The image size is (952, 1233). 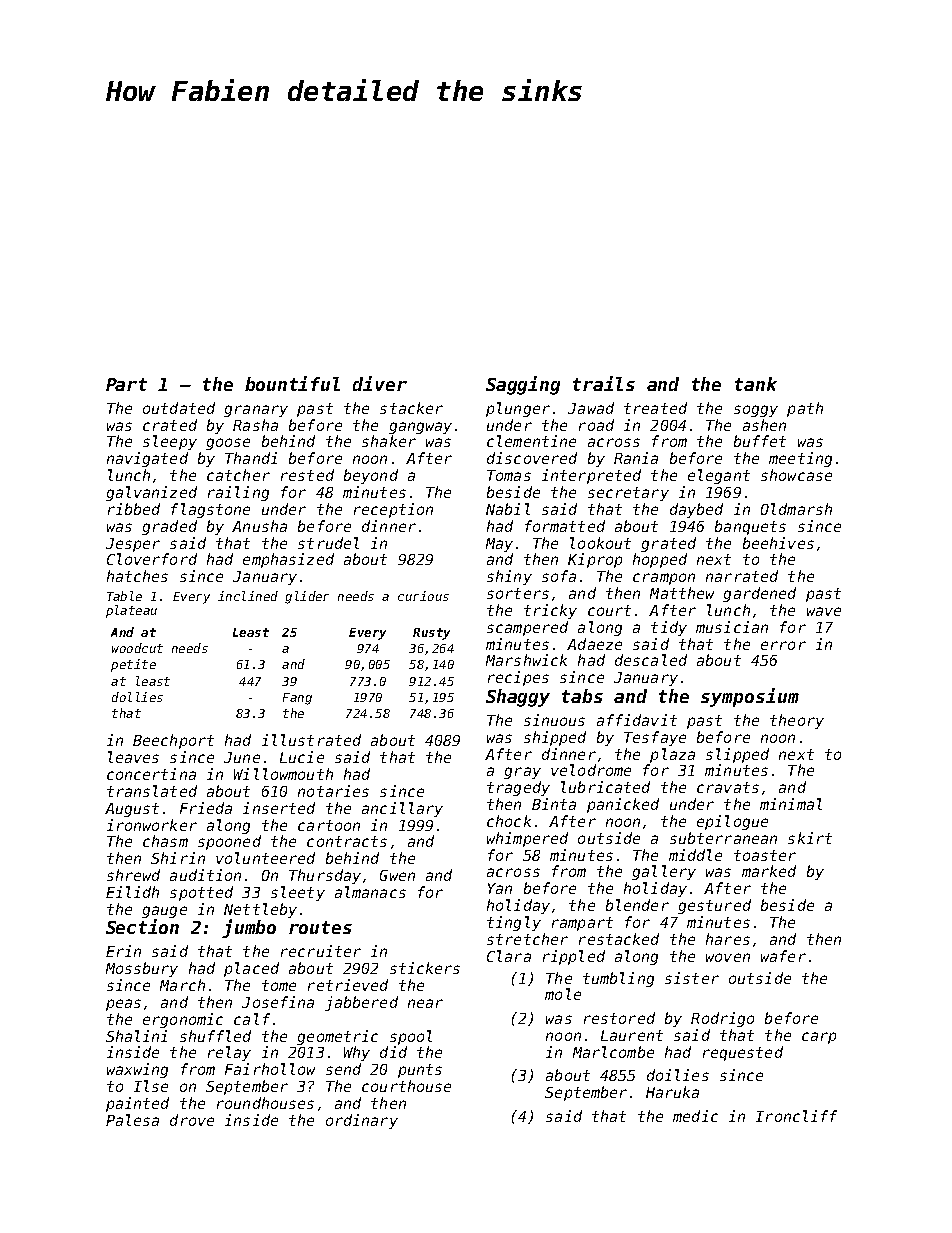 I want to click on affidavit, so click(x=637, y=720).
